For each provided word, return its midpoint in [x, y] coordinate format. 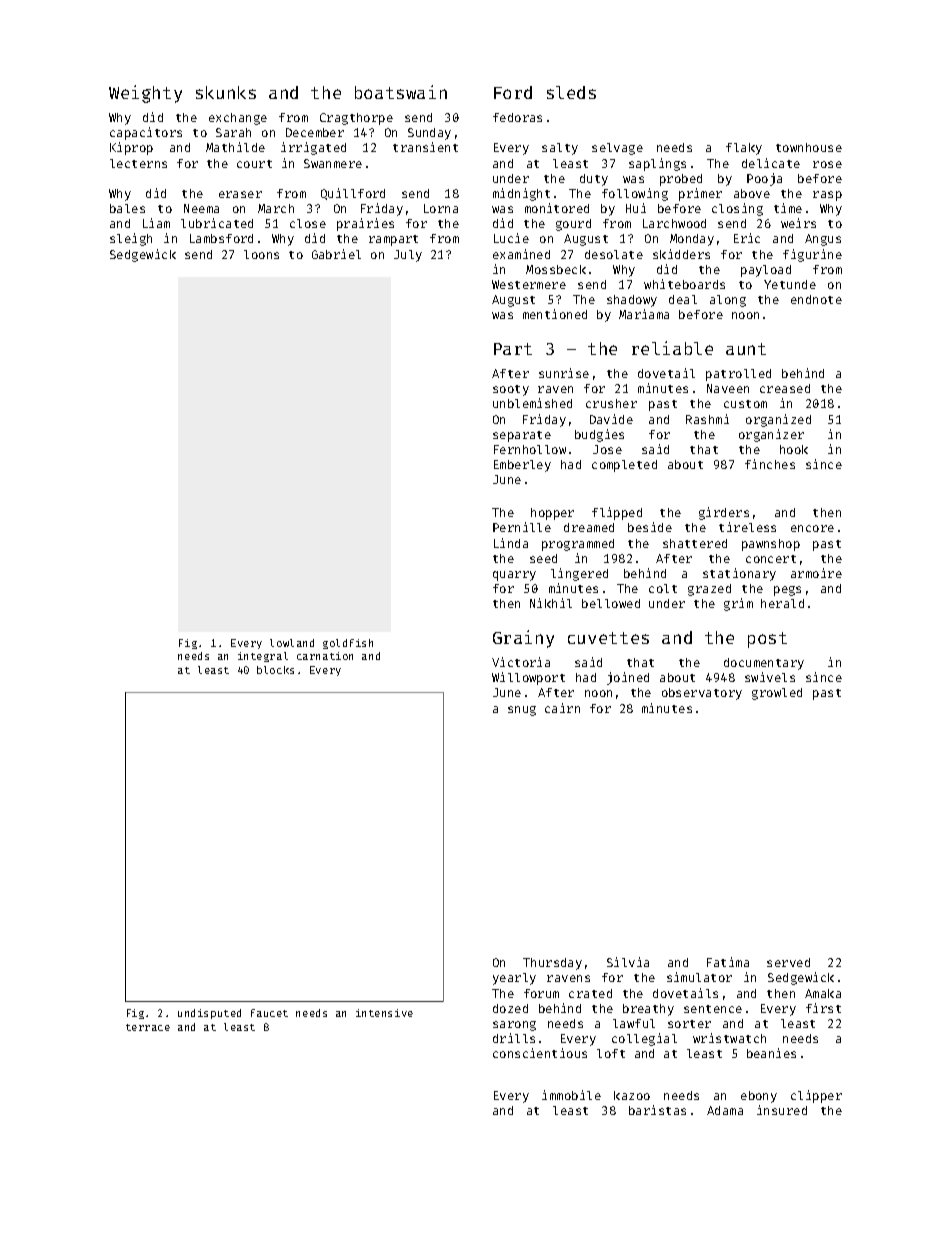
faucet [269, 1013]
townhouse [809, 147]
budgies [599, 435]
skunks [226, 92]
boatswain [401, 92]
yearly [514, 979]
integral [263, 657]
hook [794, 449]
